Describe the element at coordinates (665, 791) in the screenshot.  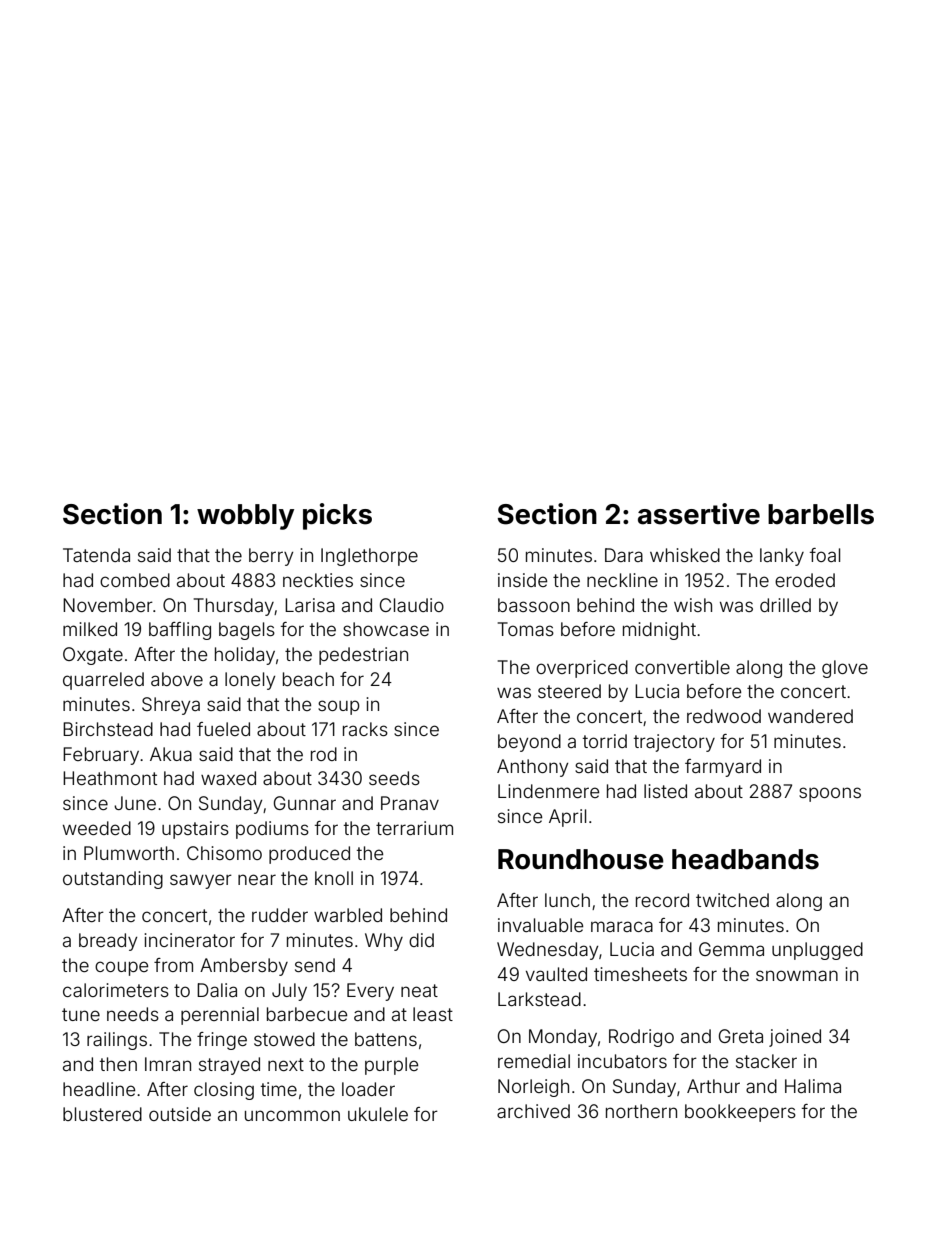
I see `listed` at that location.
